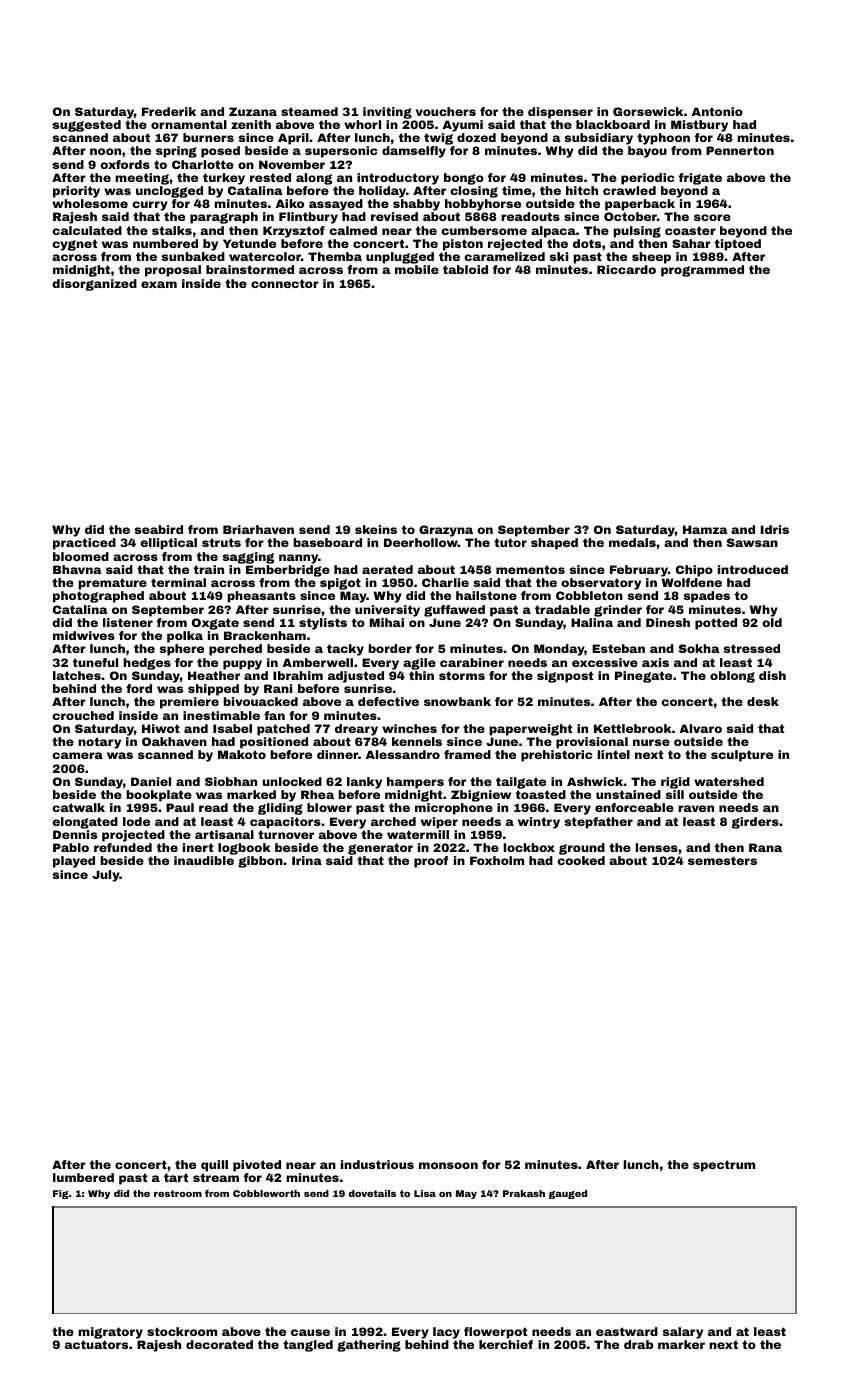  I want to click on Sahar, so click(691, 243).
